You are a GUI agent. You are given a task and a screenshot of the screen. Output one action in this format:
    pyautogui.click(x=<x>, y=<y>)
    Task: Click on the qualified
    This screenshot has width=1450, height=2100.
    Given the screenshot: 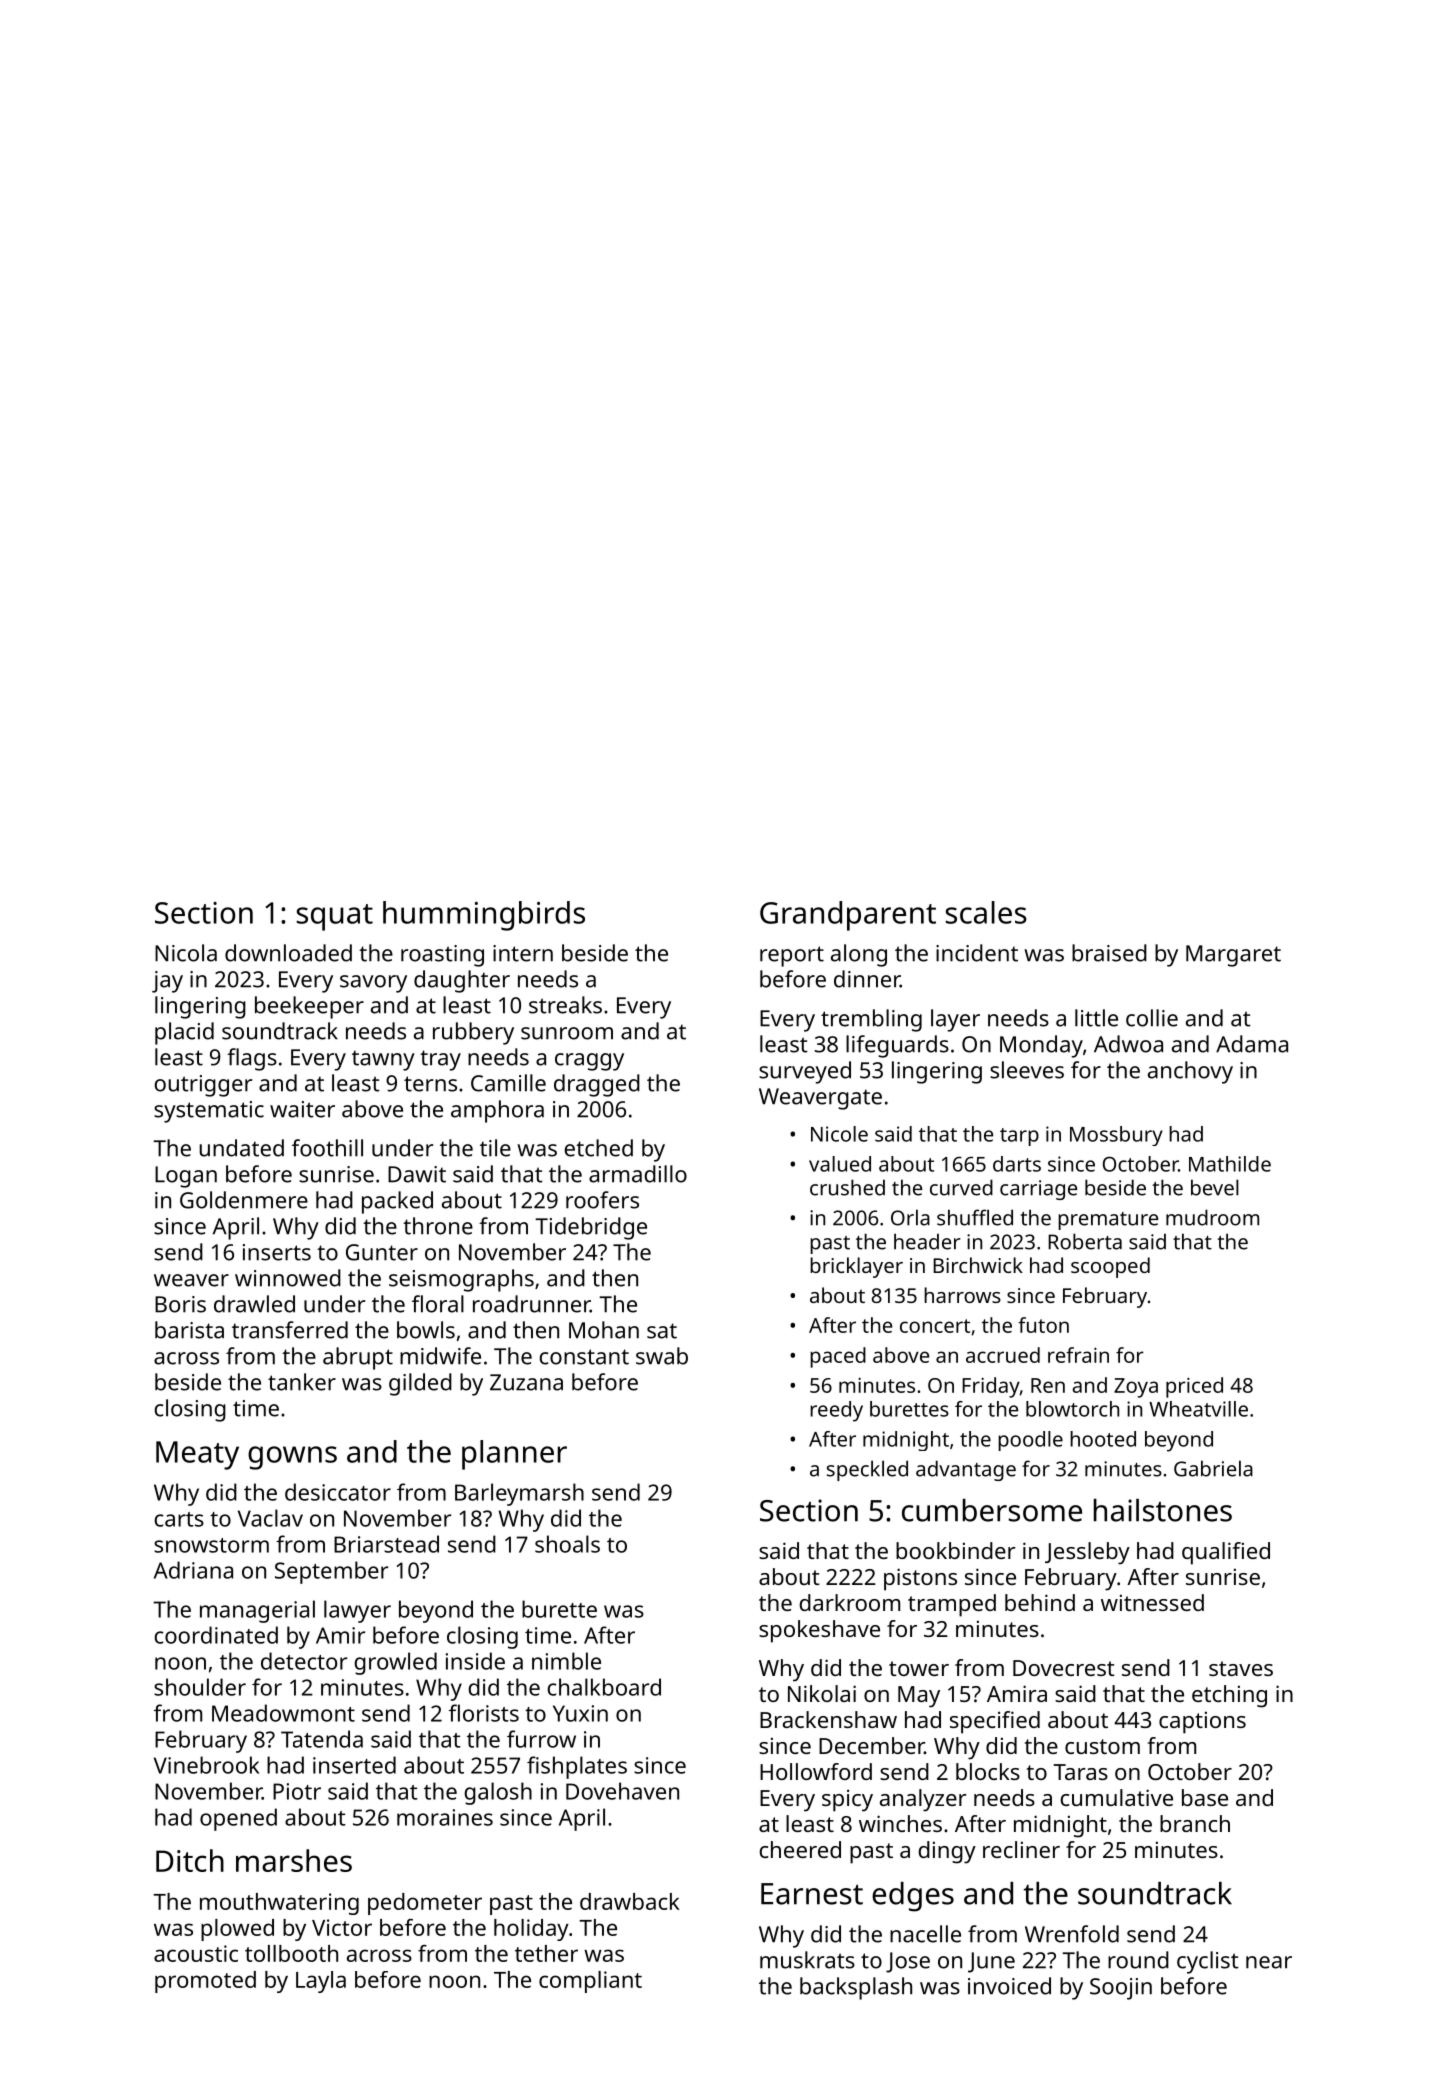 What is the action you would take?
    pyautogui.click(x=1226, y=1553)
